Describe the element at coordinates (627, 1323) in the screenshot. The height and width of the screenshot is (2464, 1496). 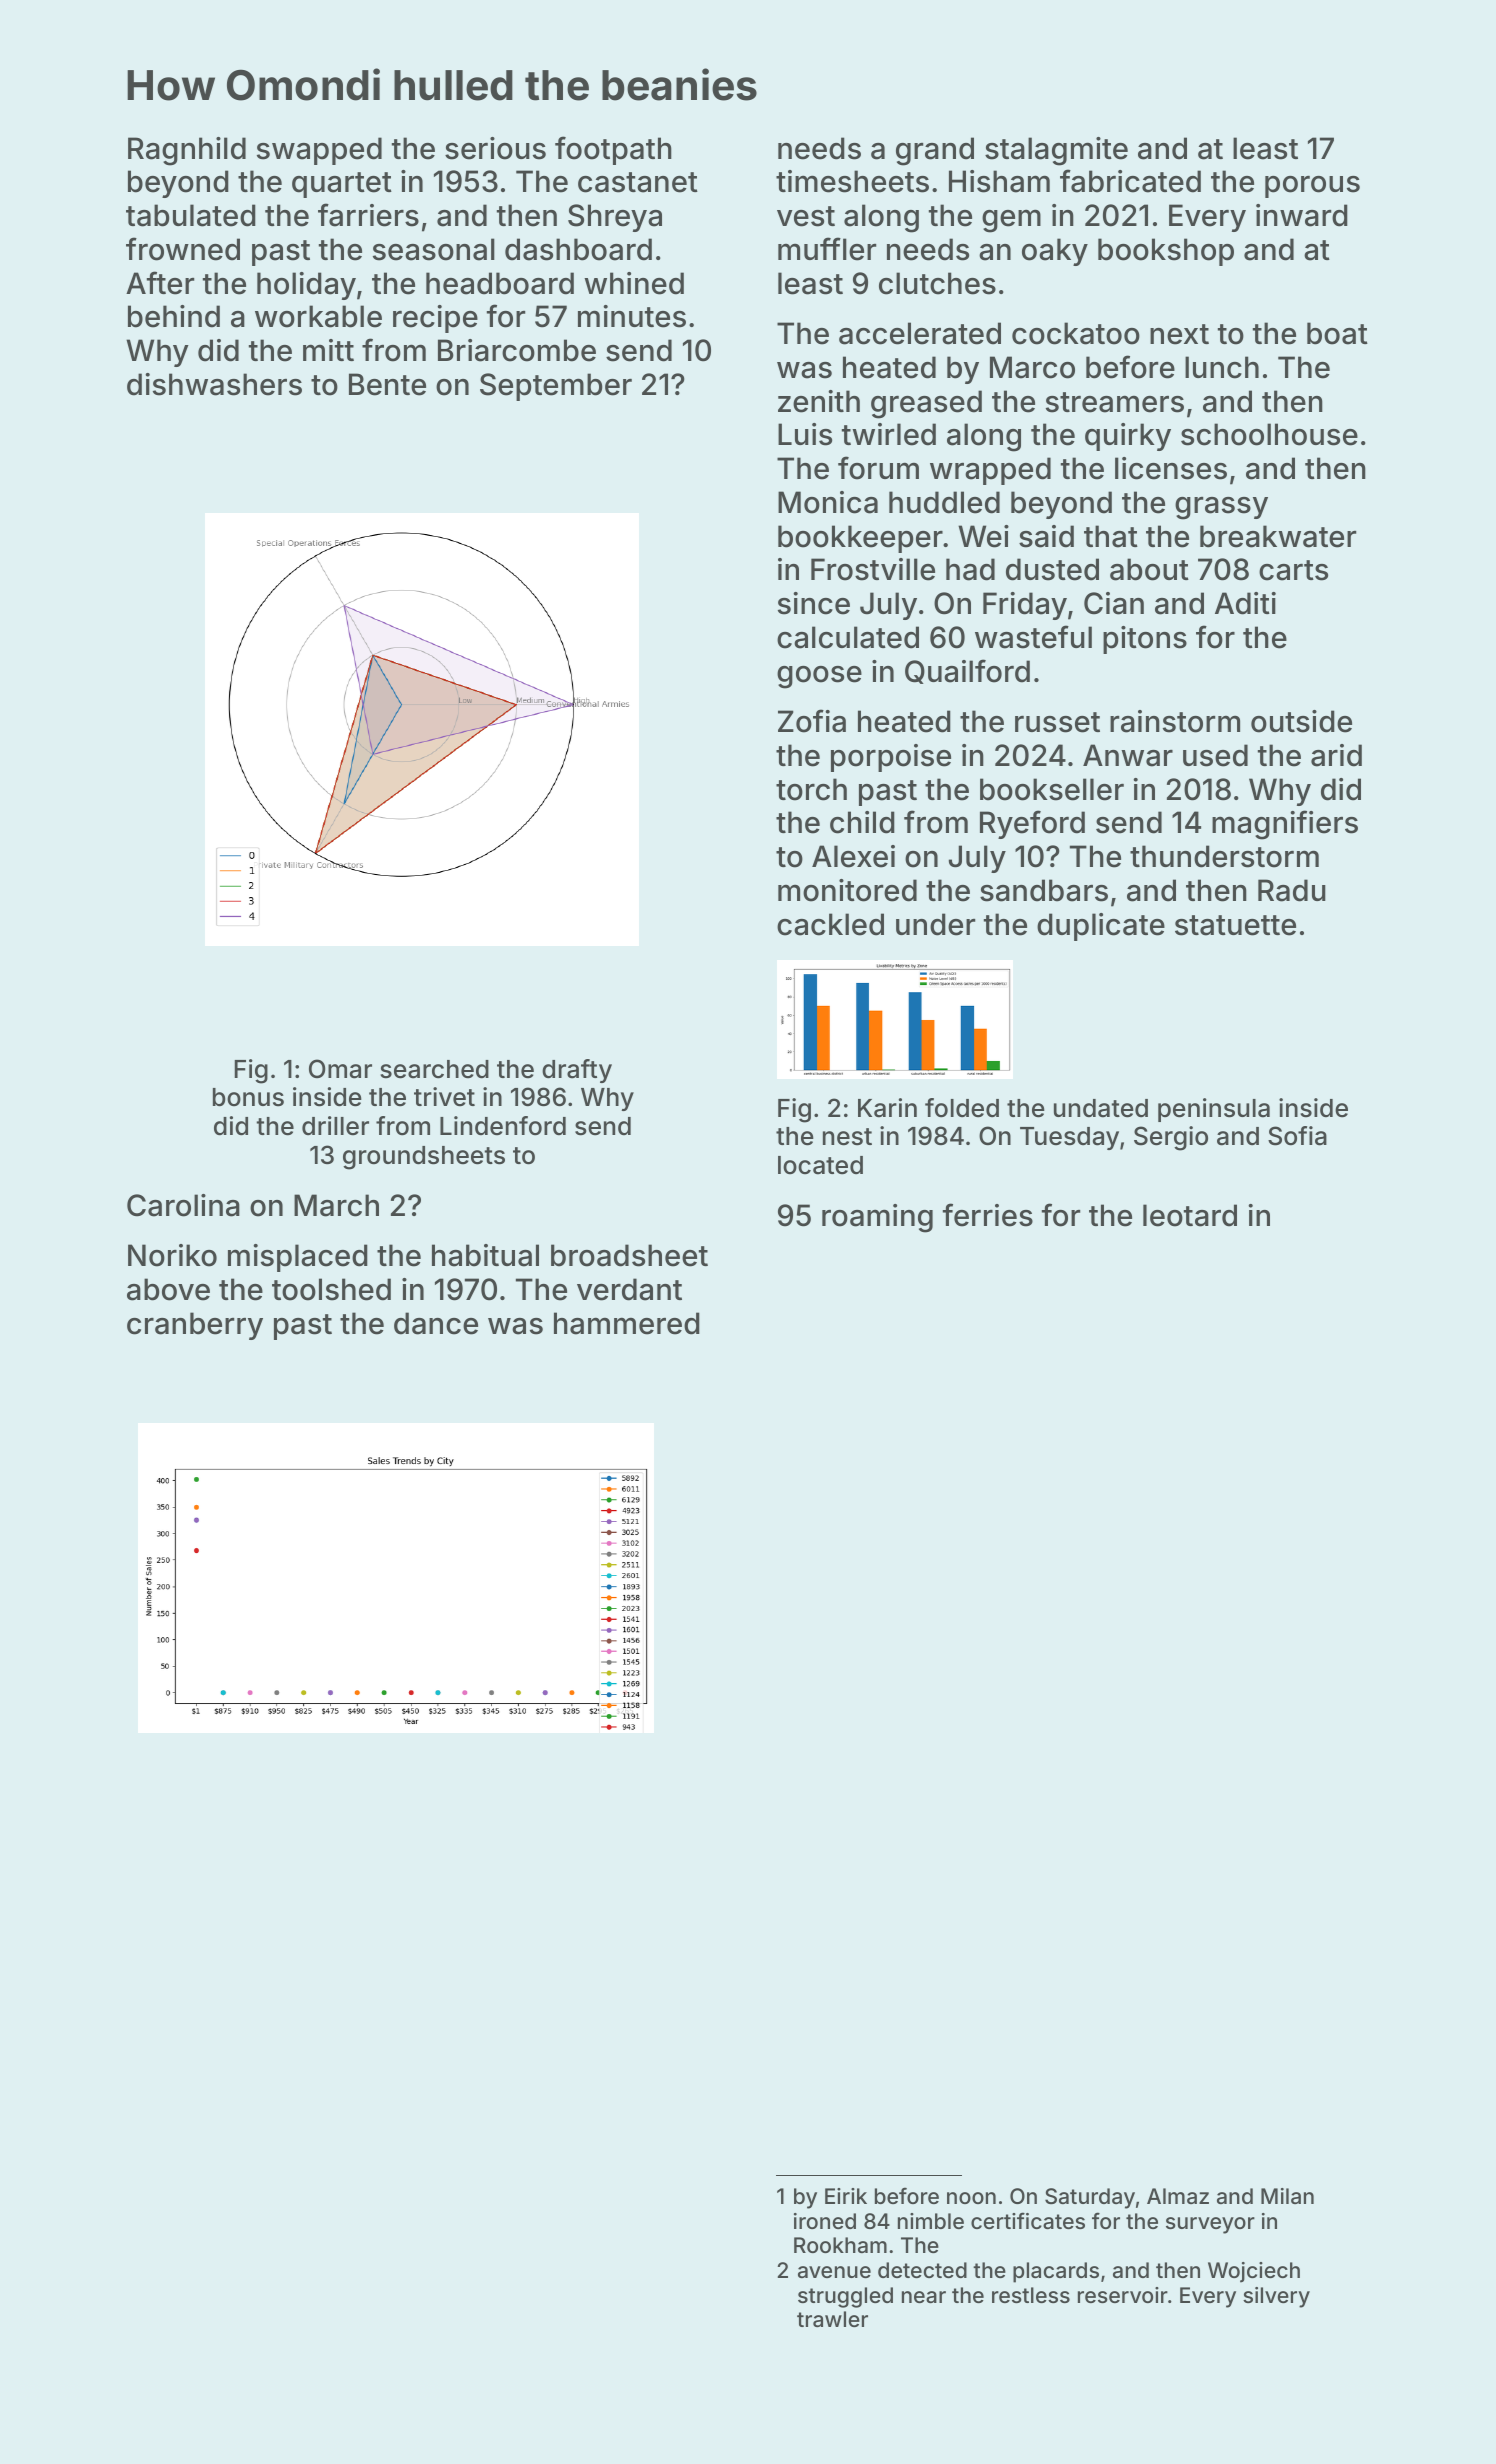
I see `hammered` at that location.
